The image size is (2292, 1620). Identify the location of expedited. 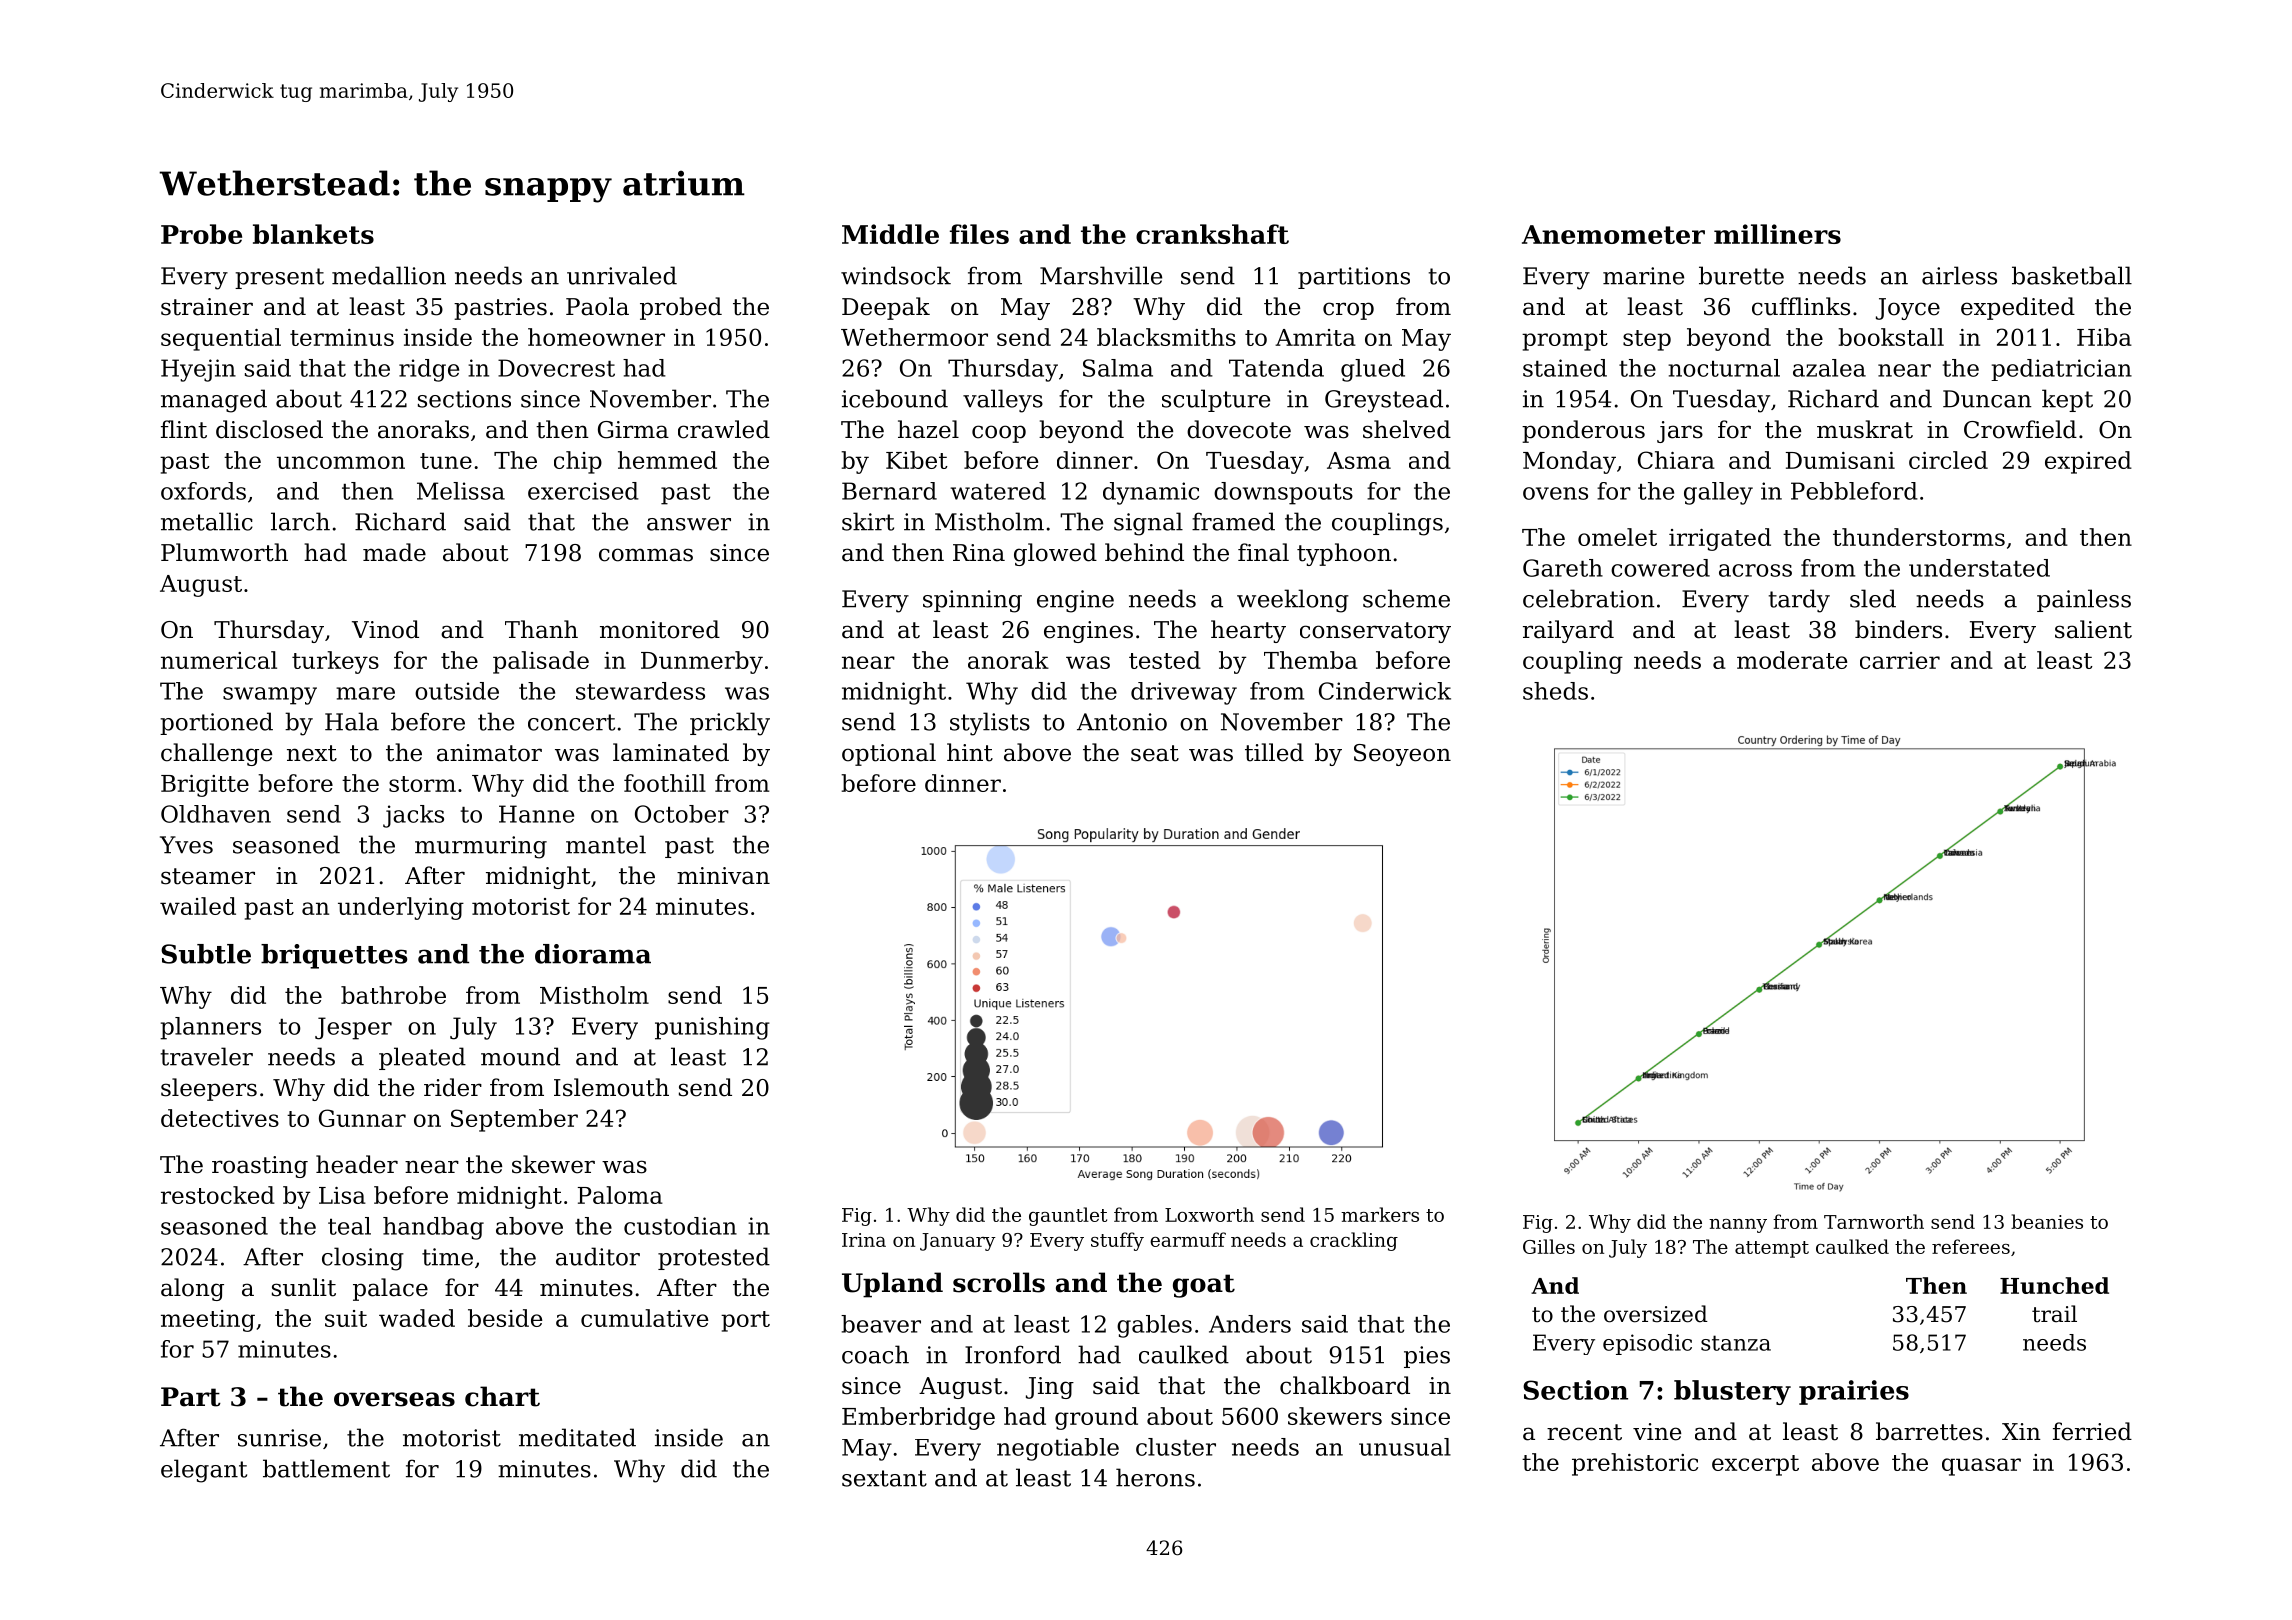
(2018, 308).
